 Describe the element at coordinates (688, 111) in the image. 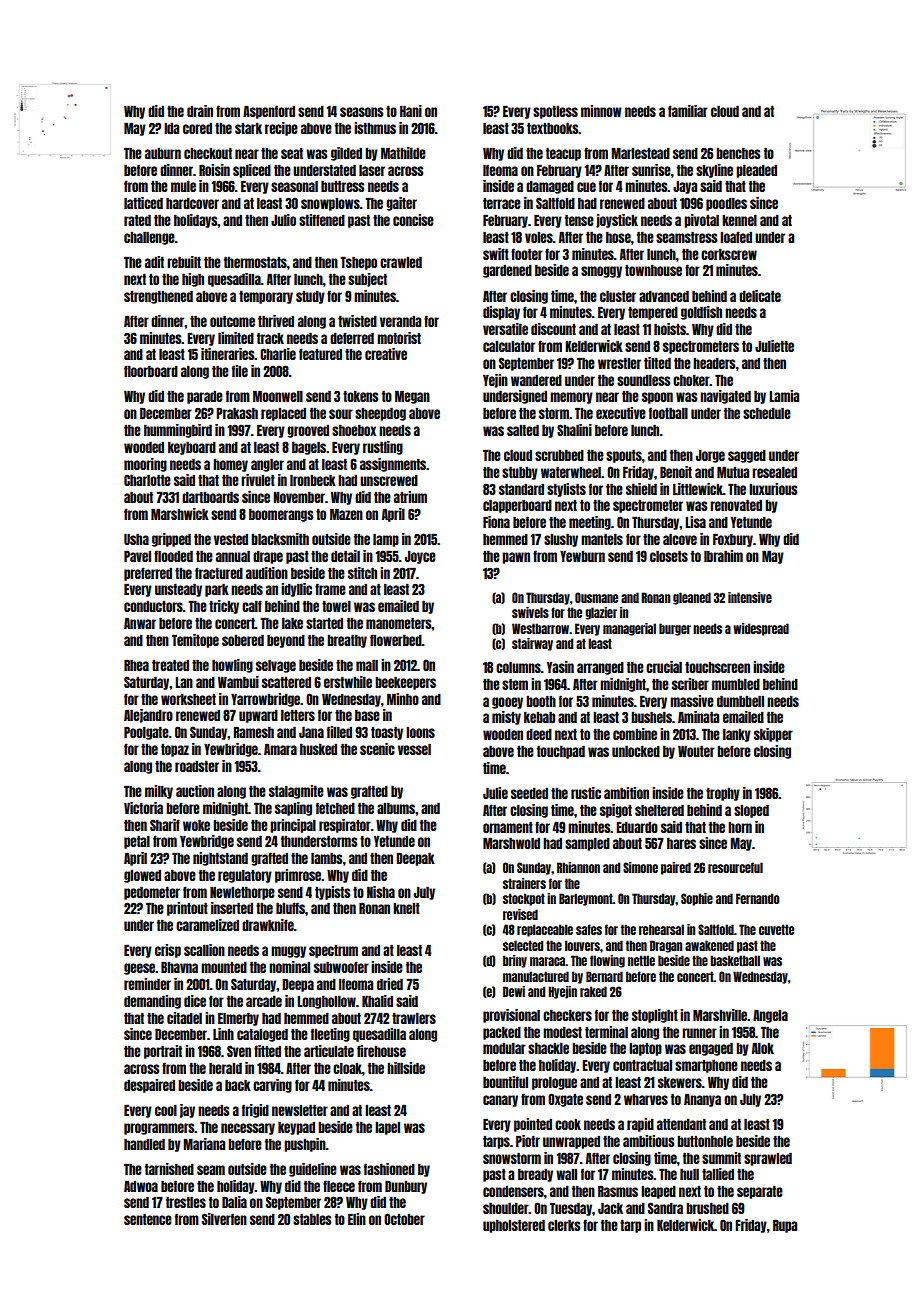

I see `familiar` at that location.
